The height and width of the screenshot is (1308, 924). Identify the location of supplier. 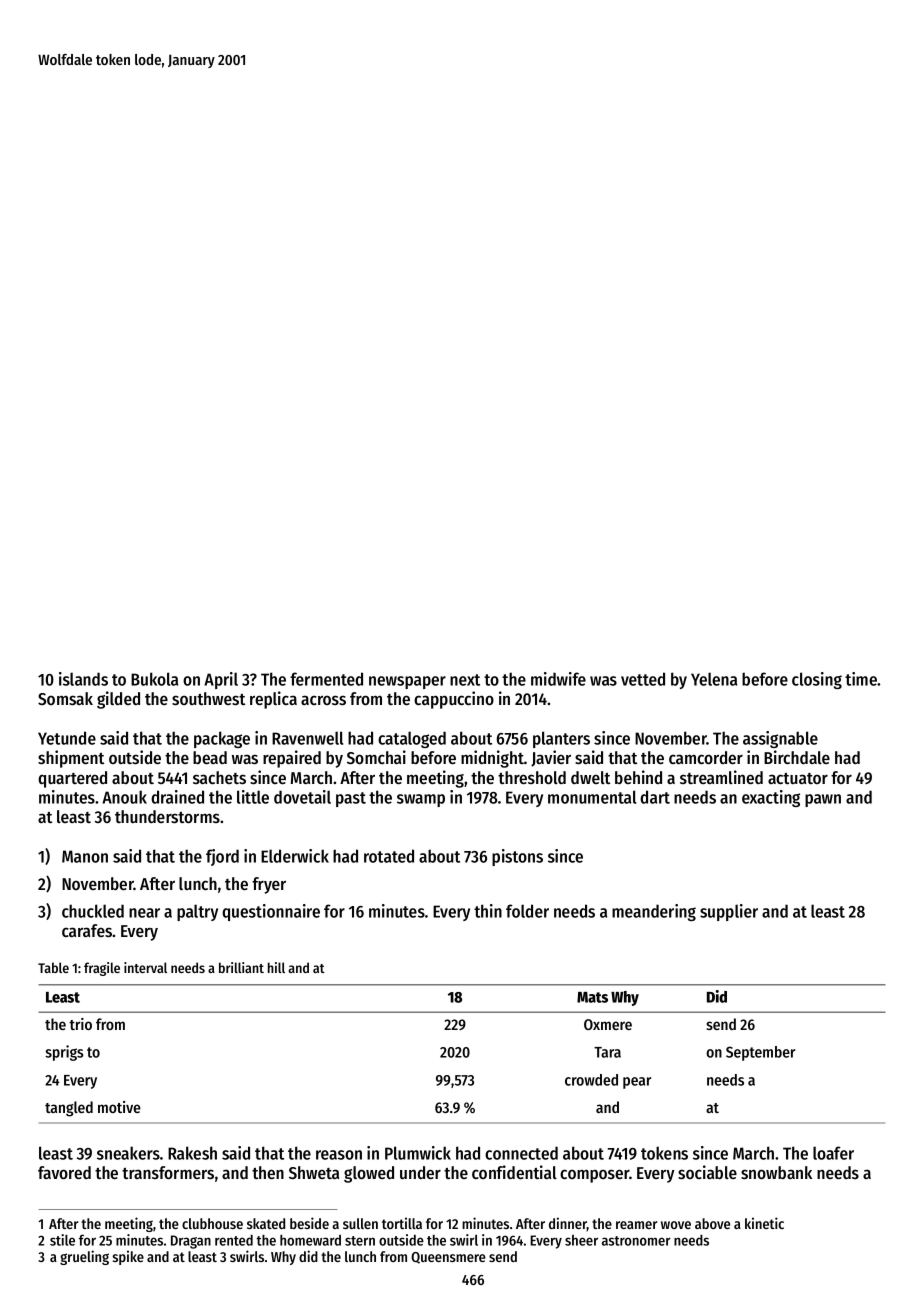
(729, 912).
